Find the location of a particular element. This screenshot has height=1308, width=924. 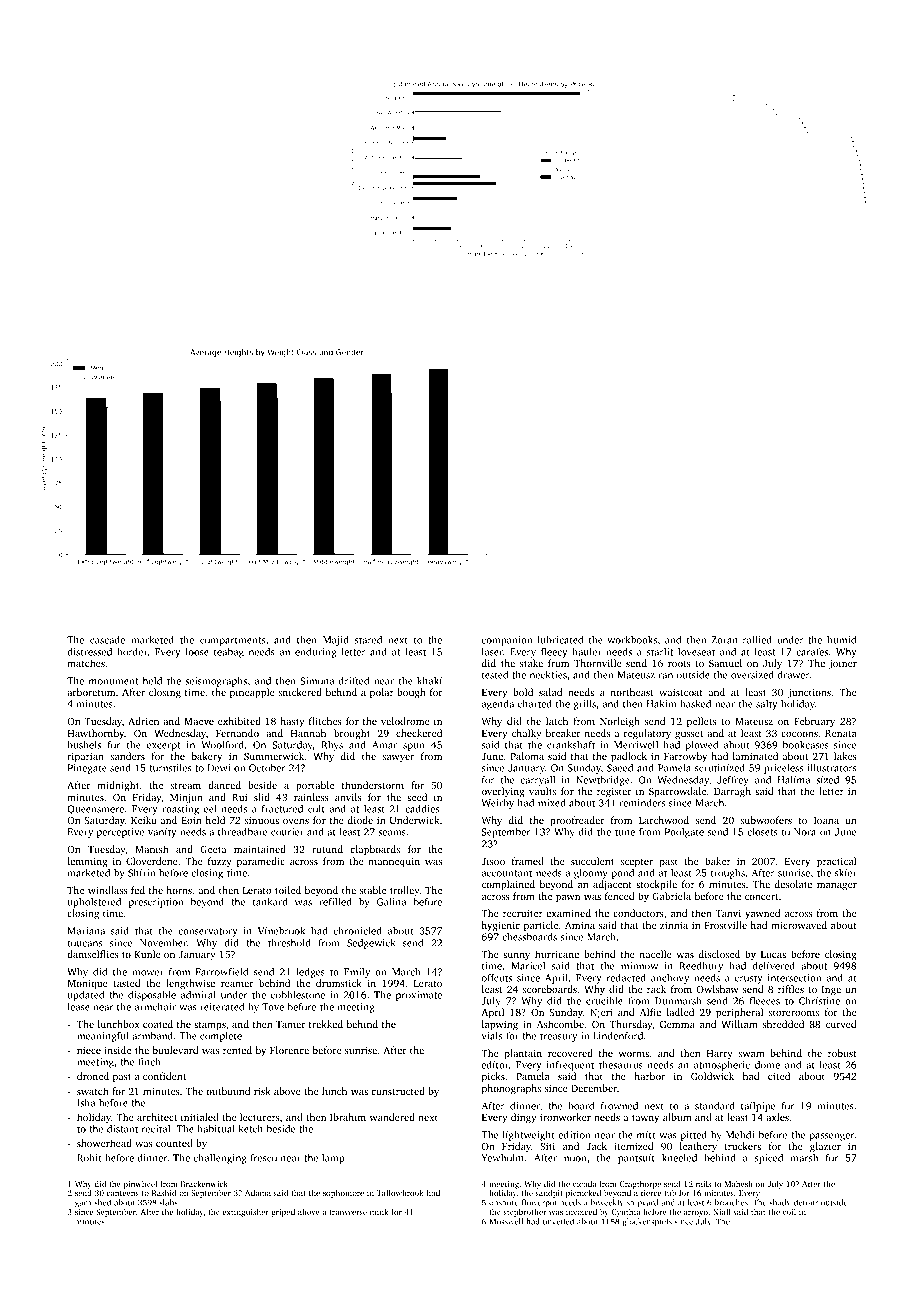

lemming is located at coordinates (87, 862).
